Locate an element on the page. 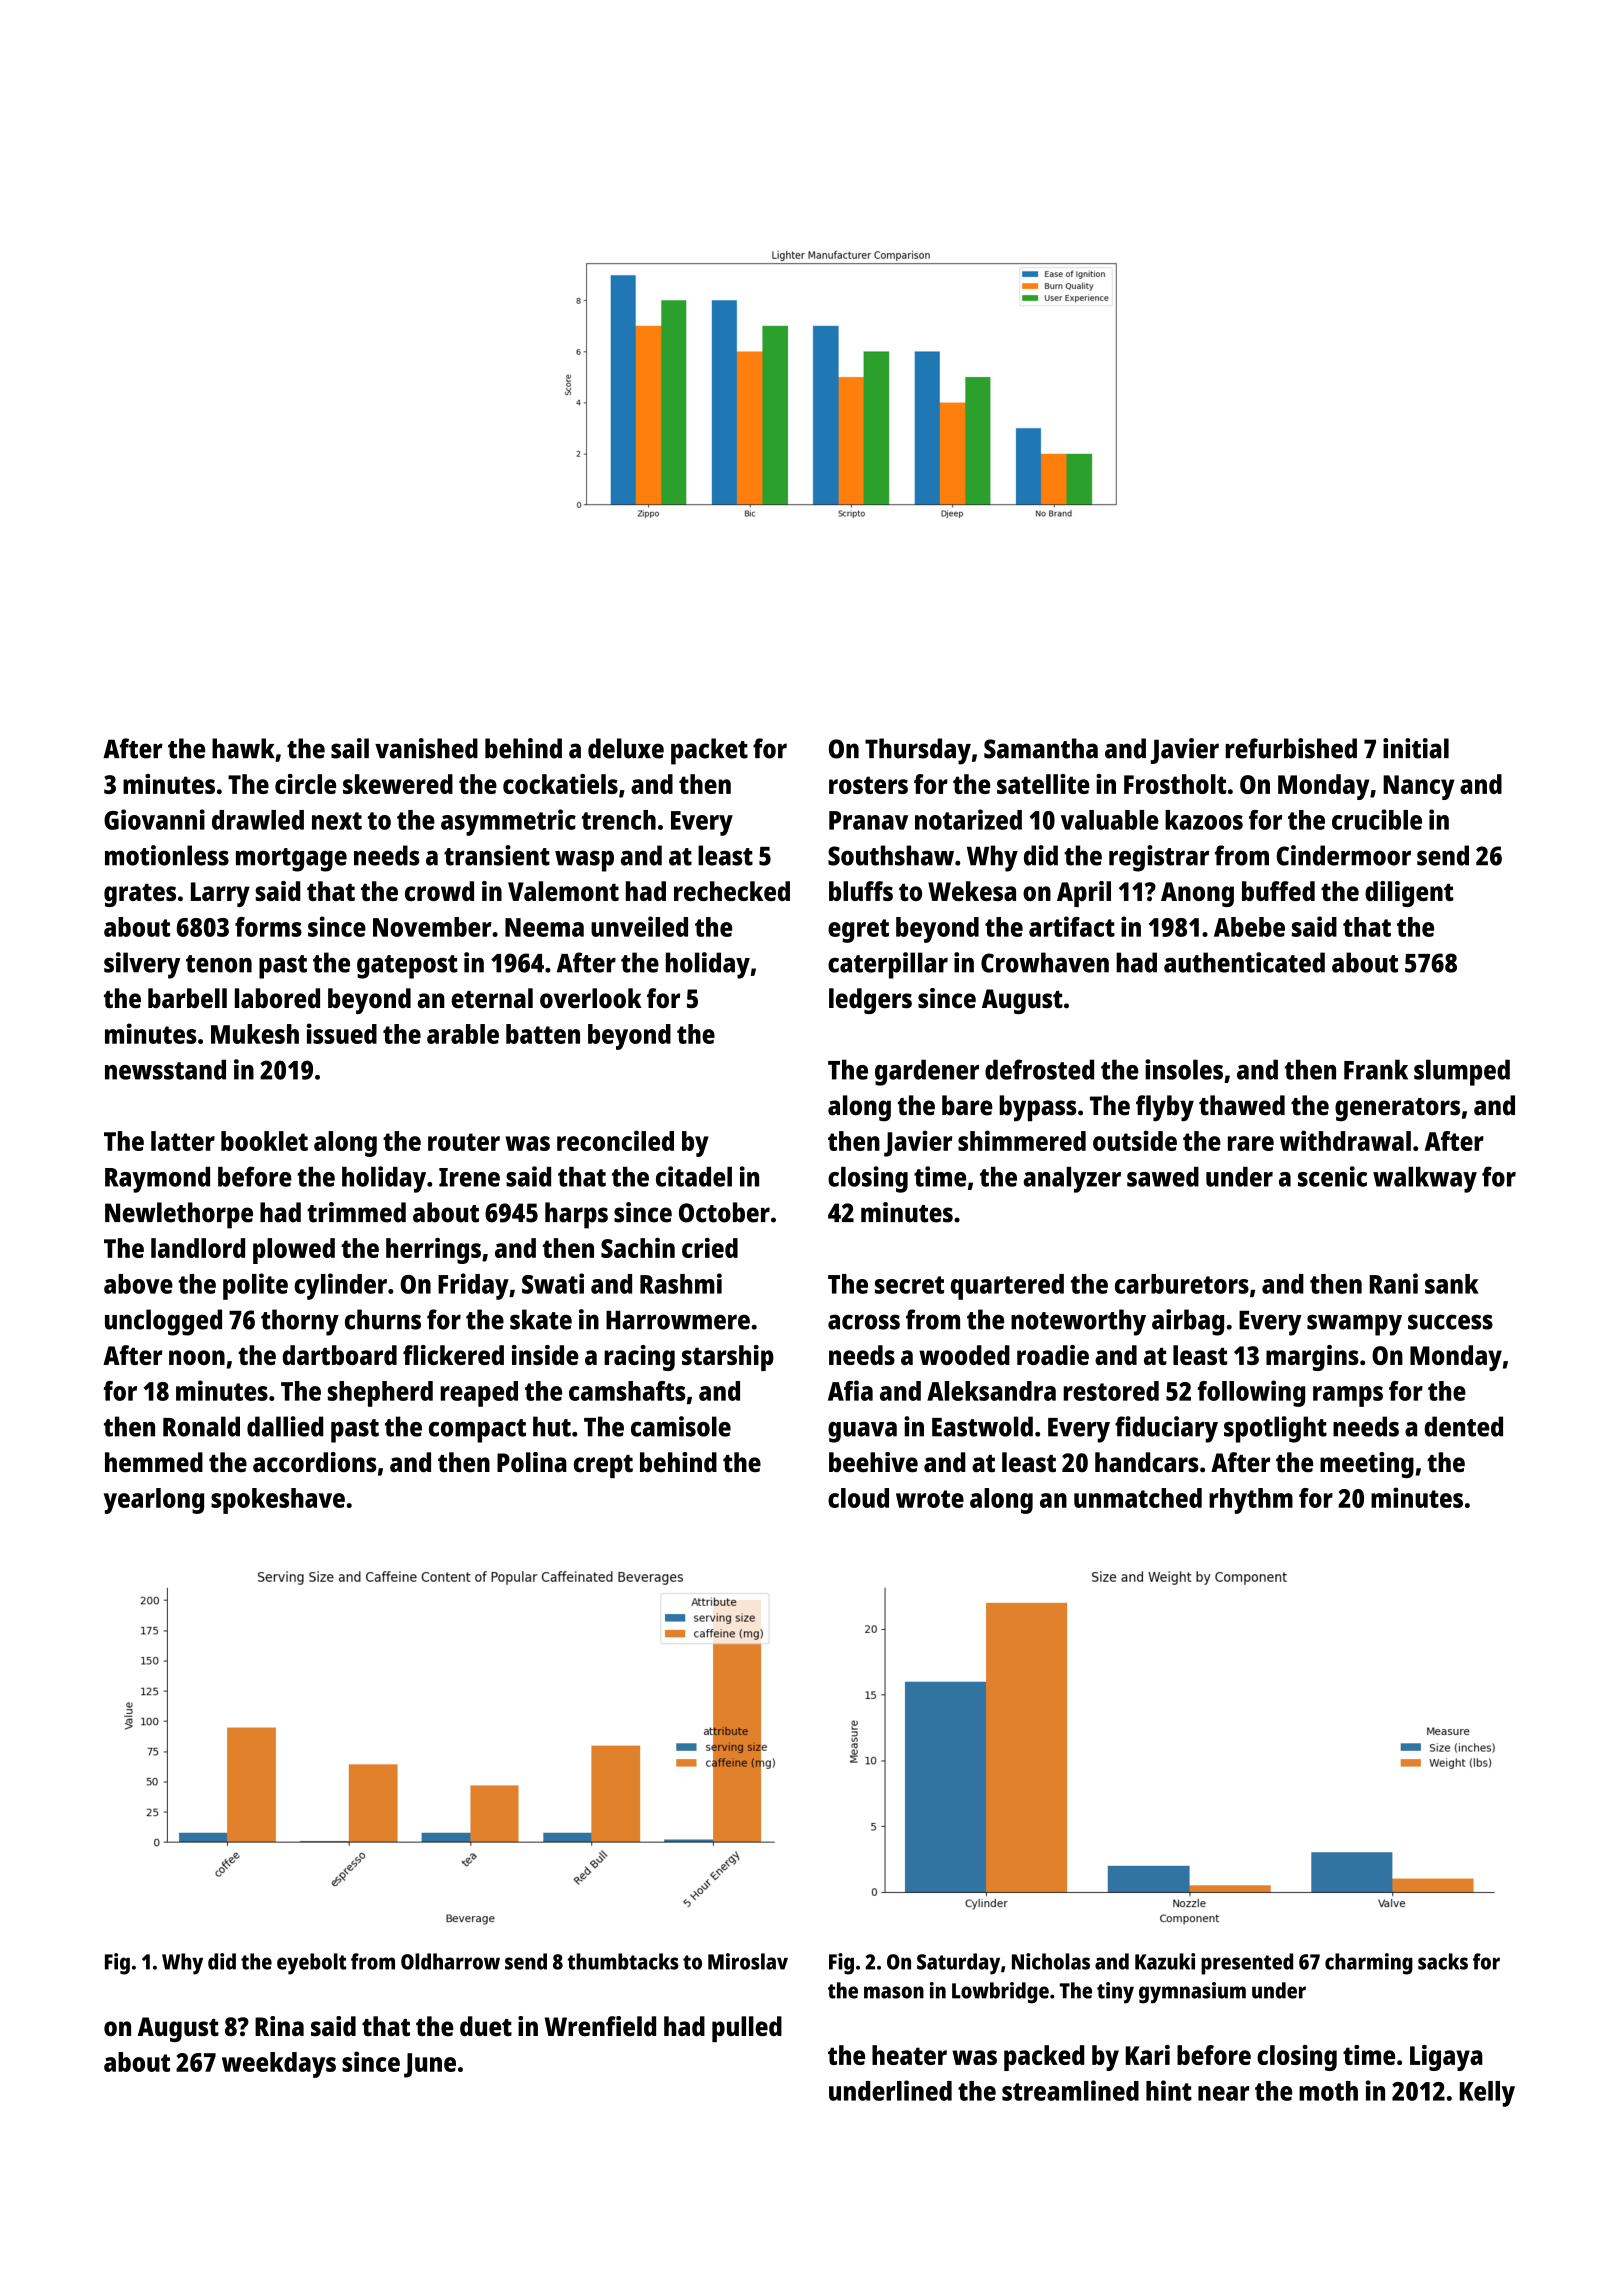 The width and height of the page is (1620, 2292). eyebolt is located at coordinates (311, 1964).
